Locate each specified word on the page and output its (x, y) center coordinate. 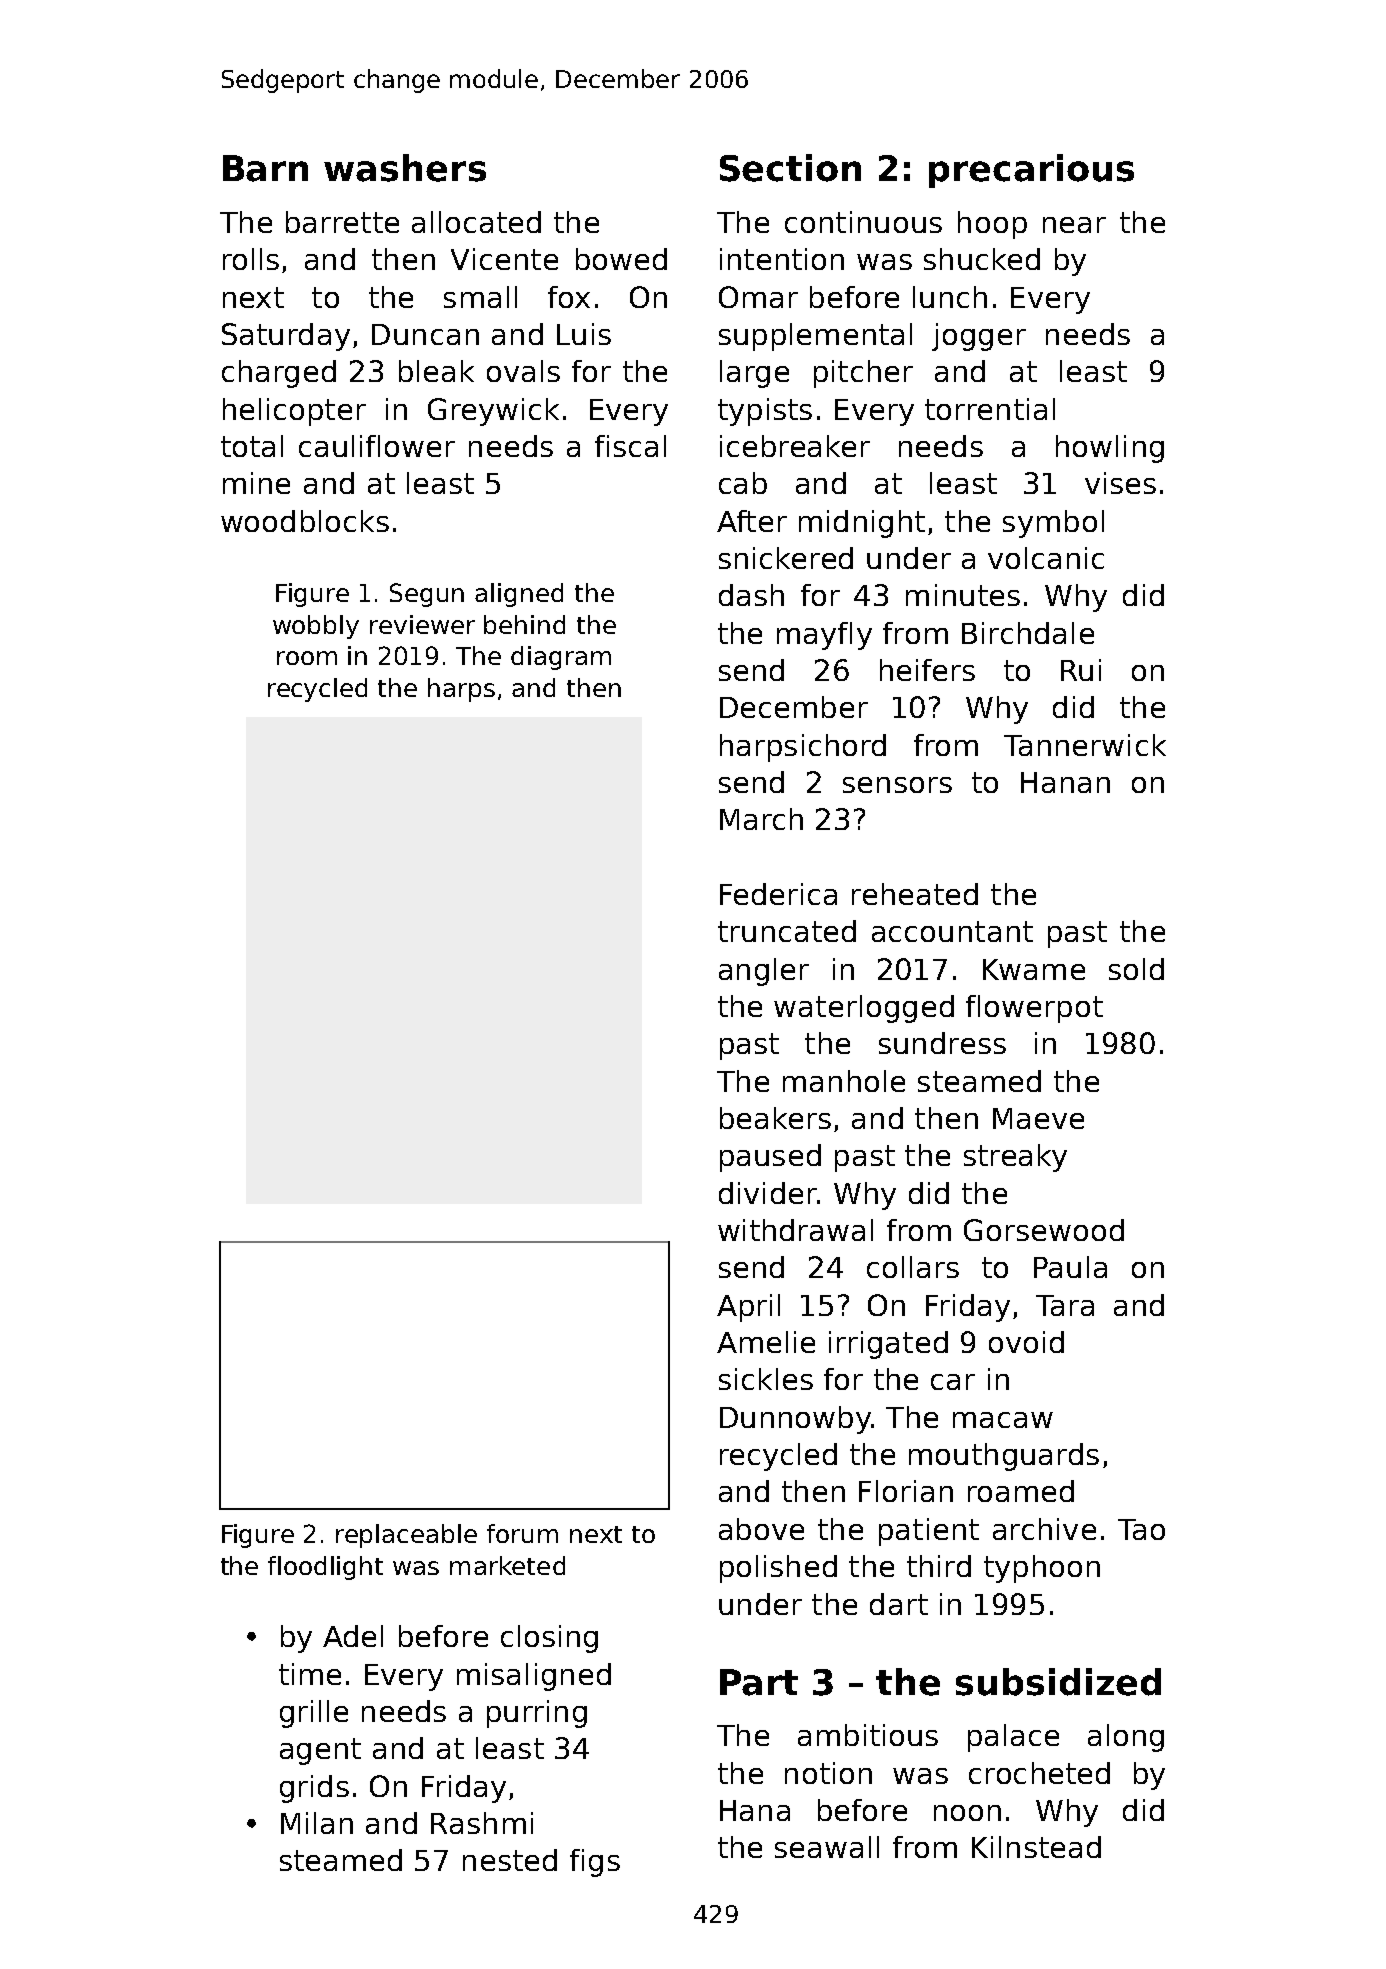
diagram (561, 658)
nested (510, 1860)
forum (522, 1533)
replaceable (406, 1536)
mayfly (824, 636)
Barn (265, 168)
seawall (827, 1847)
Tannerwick (1085, 745)
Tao (1141, 1529)
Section (790, 168)
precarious (1031, 171)
